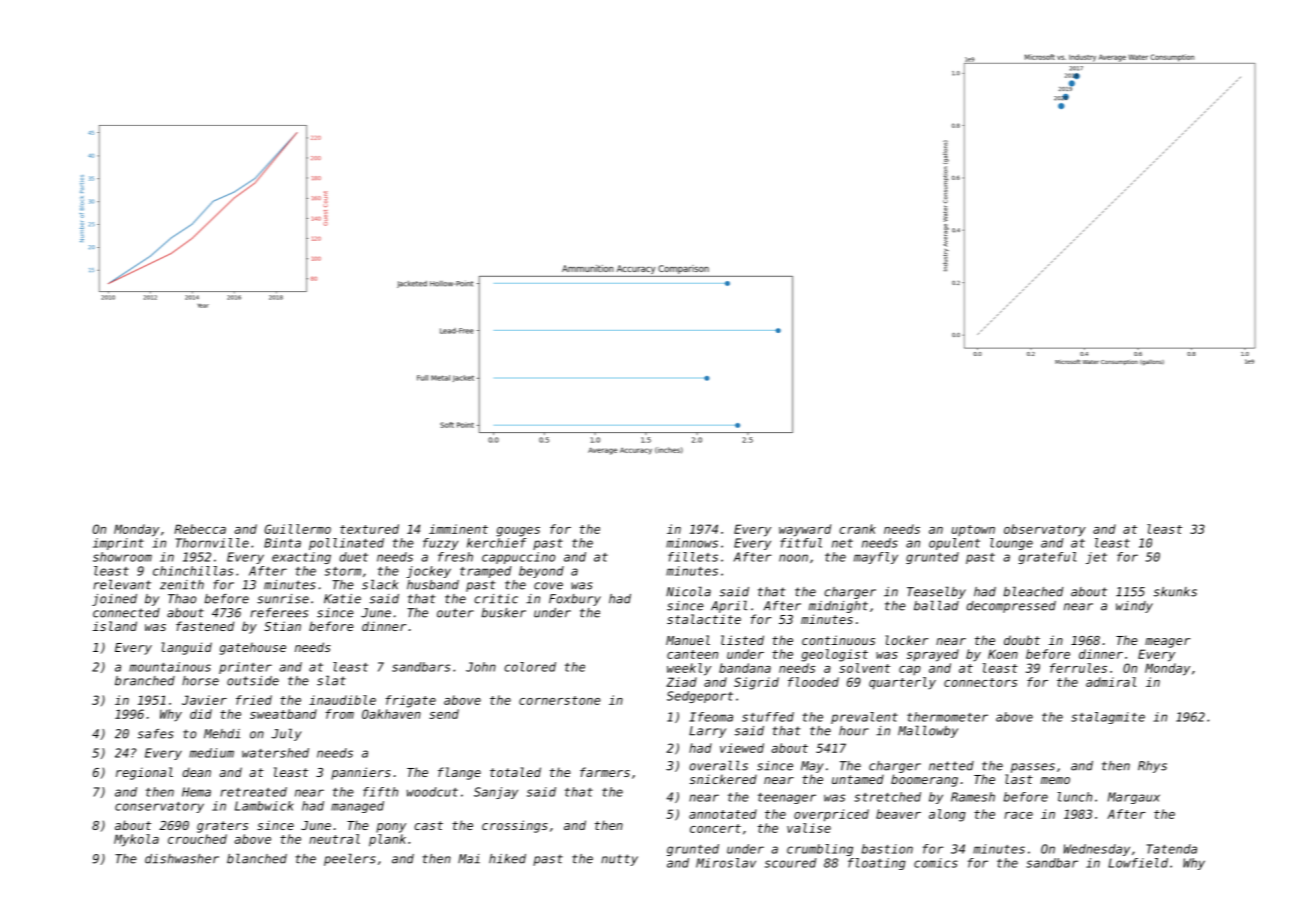 This screenshot has width=1308, height=924. What do you see at coordinates (1175, 592) in the screenshot?
I see `skunks` at bounding box center [1175, 592].
